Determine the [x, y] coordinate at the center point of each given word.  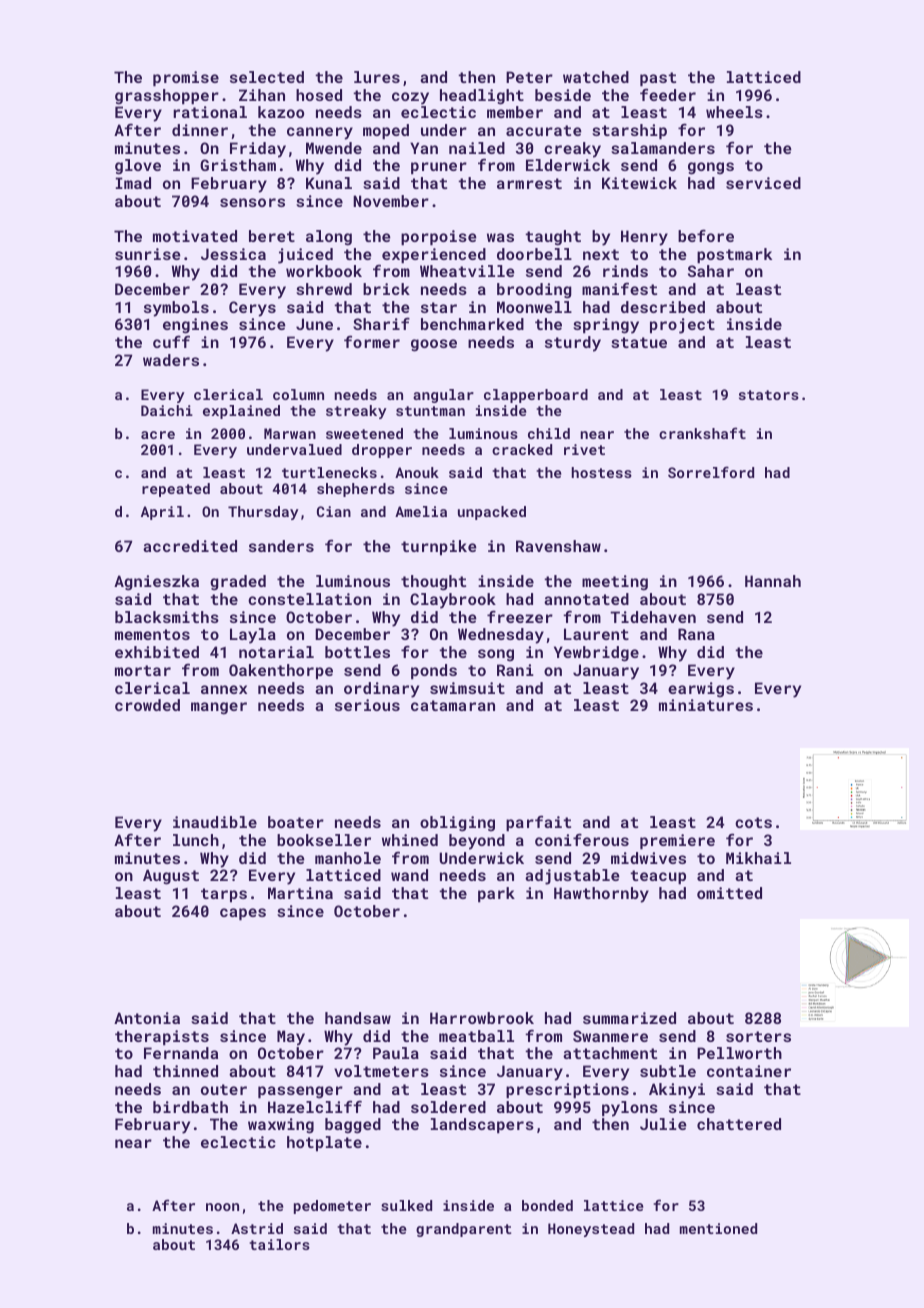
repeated [176, 490]
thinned [185, 1071]
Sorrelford [711, 472]
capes [243, 914]
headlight [482, 97]
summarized [629, 1018]
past [658, 79]
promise [186, 78]
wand [409, 875]
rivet [584, 449]
